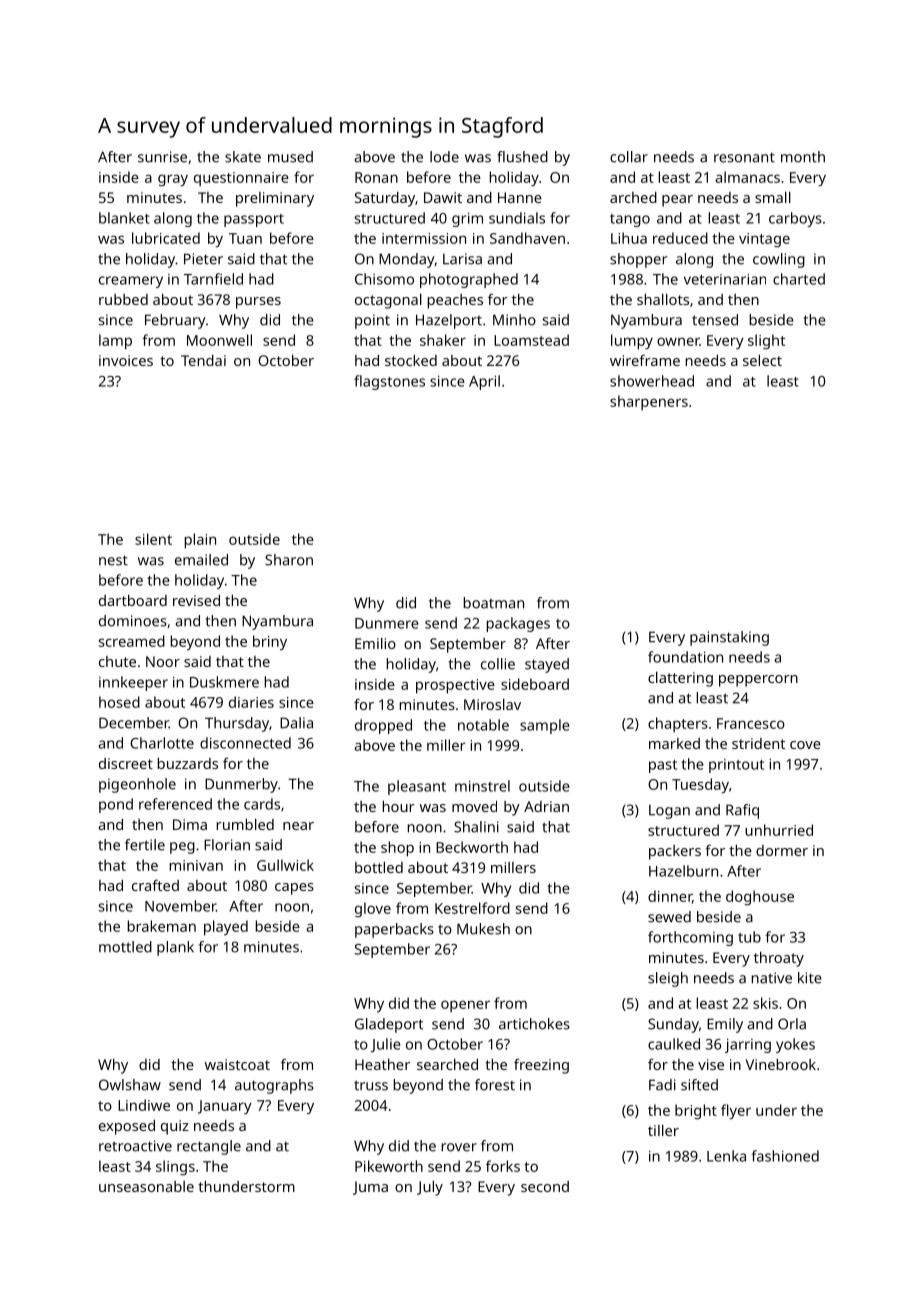  Describe the element at coordinates (779, 830) in the screenshot. I see `unhurried` at that location.
